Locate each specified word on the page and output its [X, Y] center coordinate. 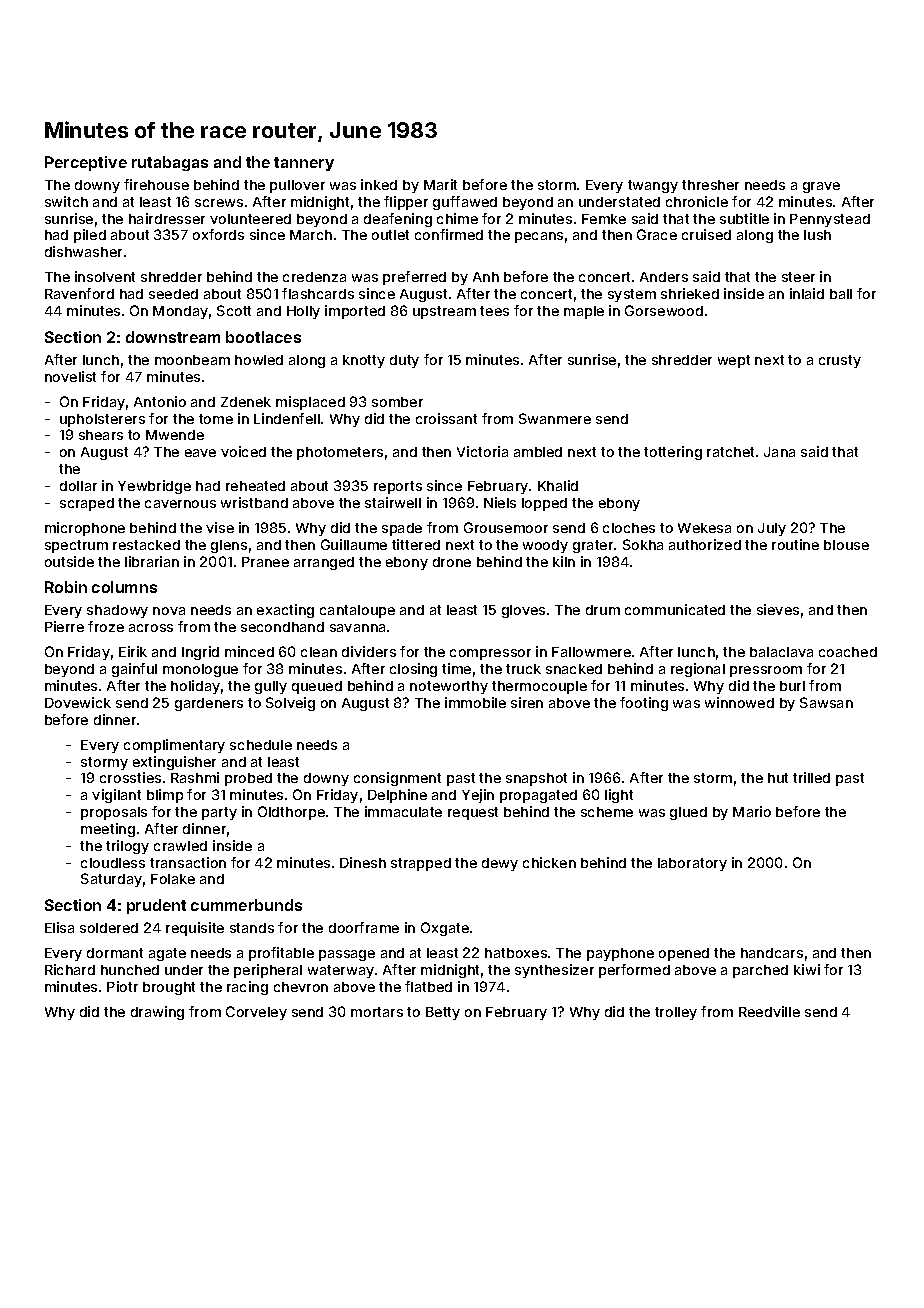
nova [169, 611]
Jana [779, 452]
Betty [443, 1013]
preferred [414, 278]
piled [90, 236]
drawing [157, 1013]
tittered [416, 544]
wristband [254, 502]
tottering [673, 453]
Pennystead [830, 220]
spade [402, 529]
